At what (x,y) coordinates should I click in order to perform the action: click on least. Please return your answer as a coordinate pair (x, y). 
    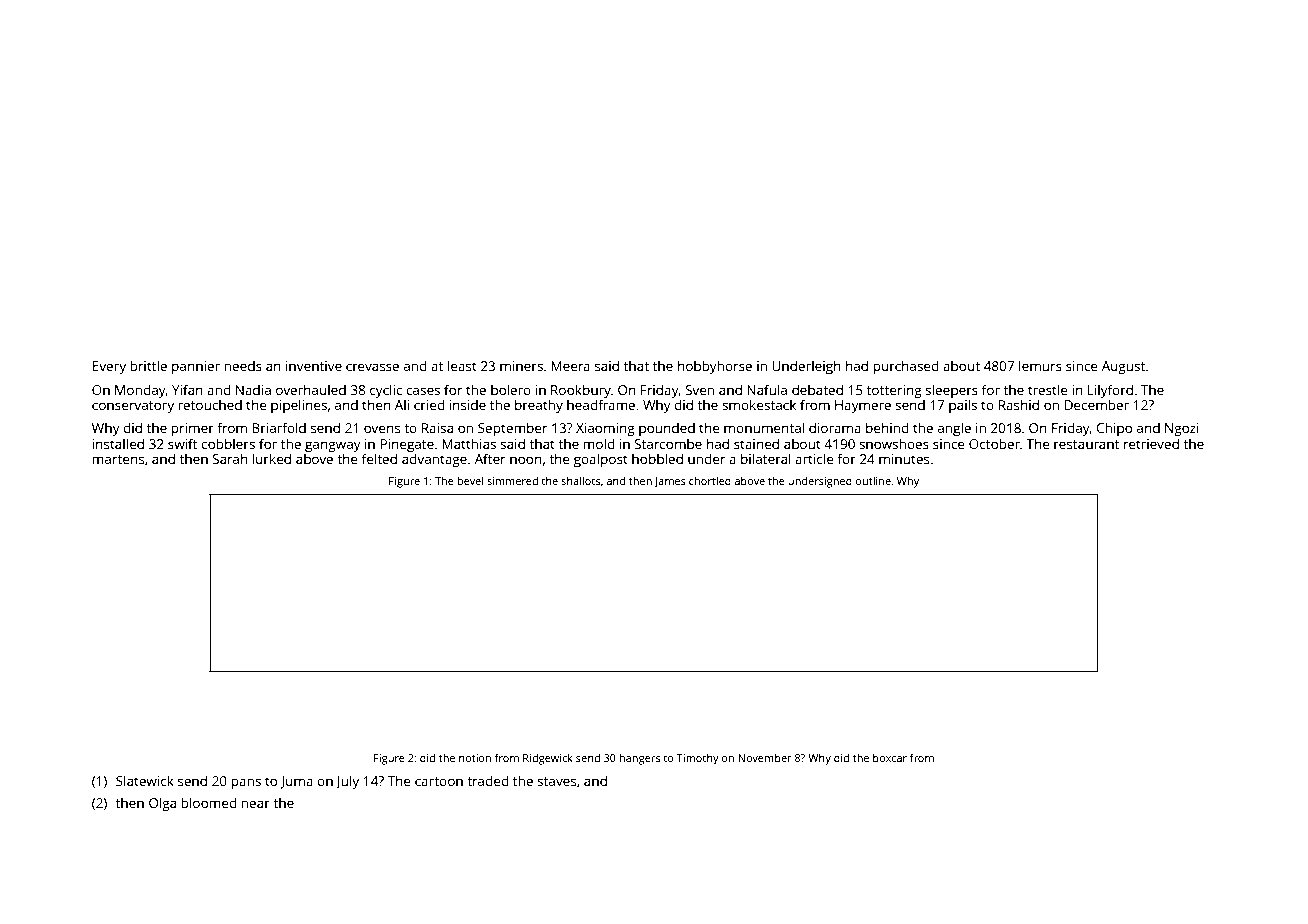
    Looking at the image, I should click on (462, 365).
